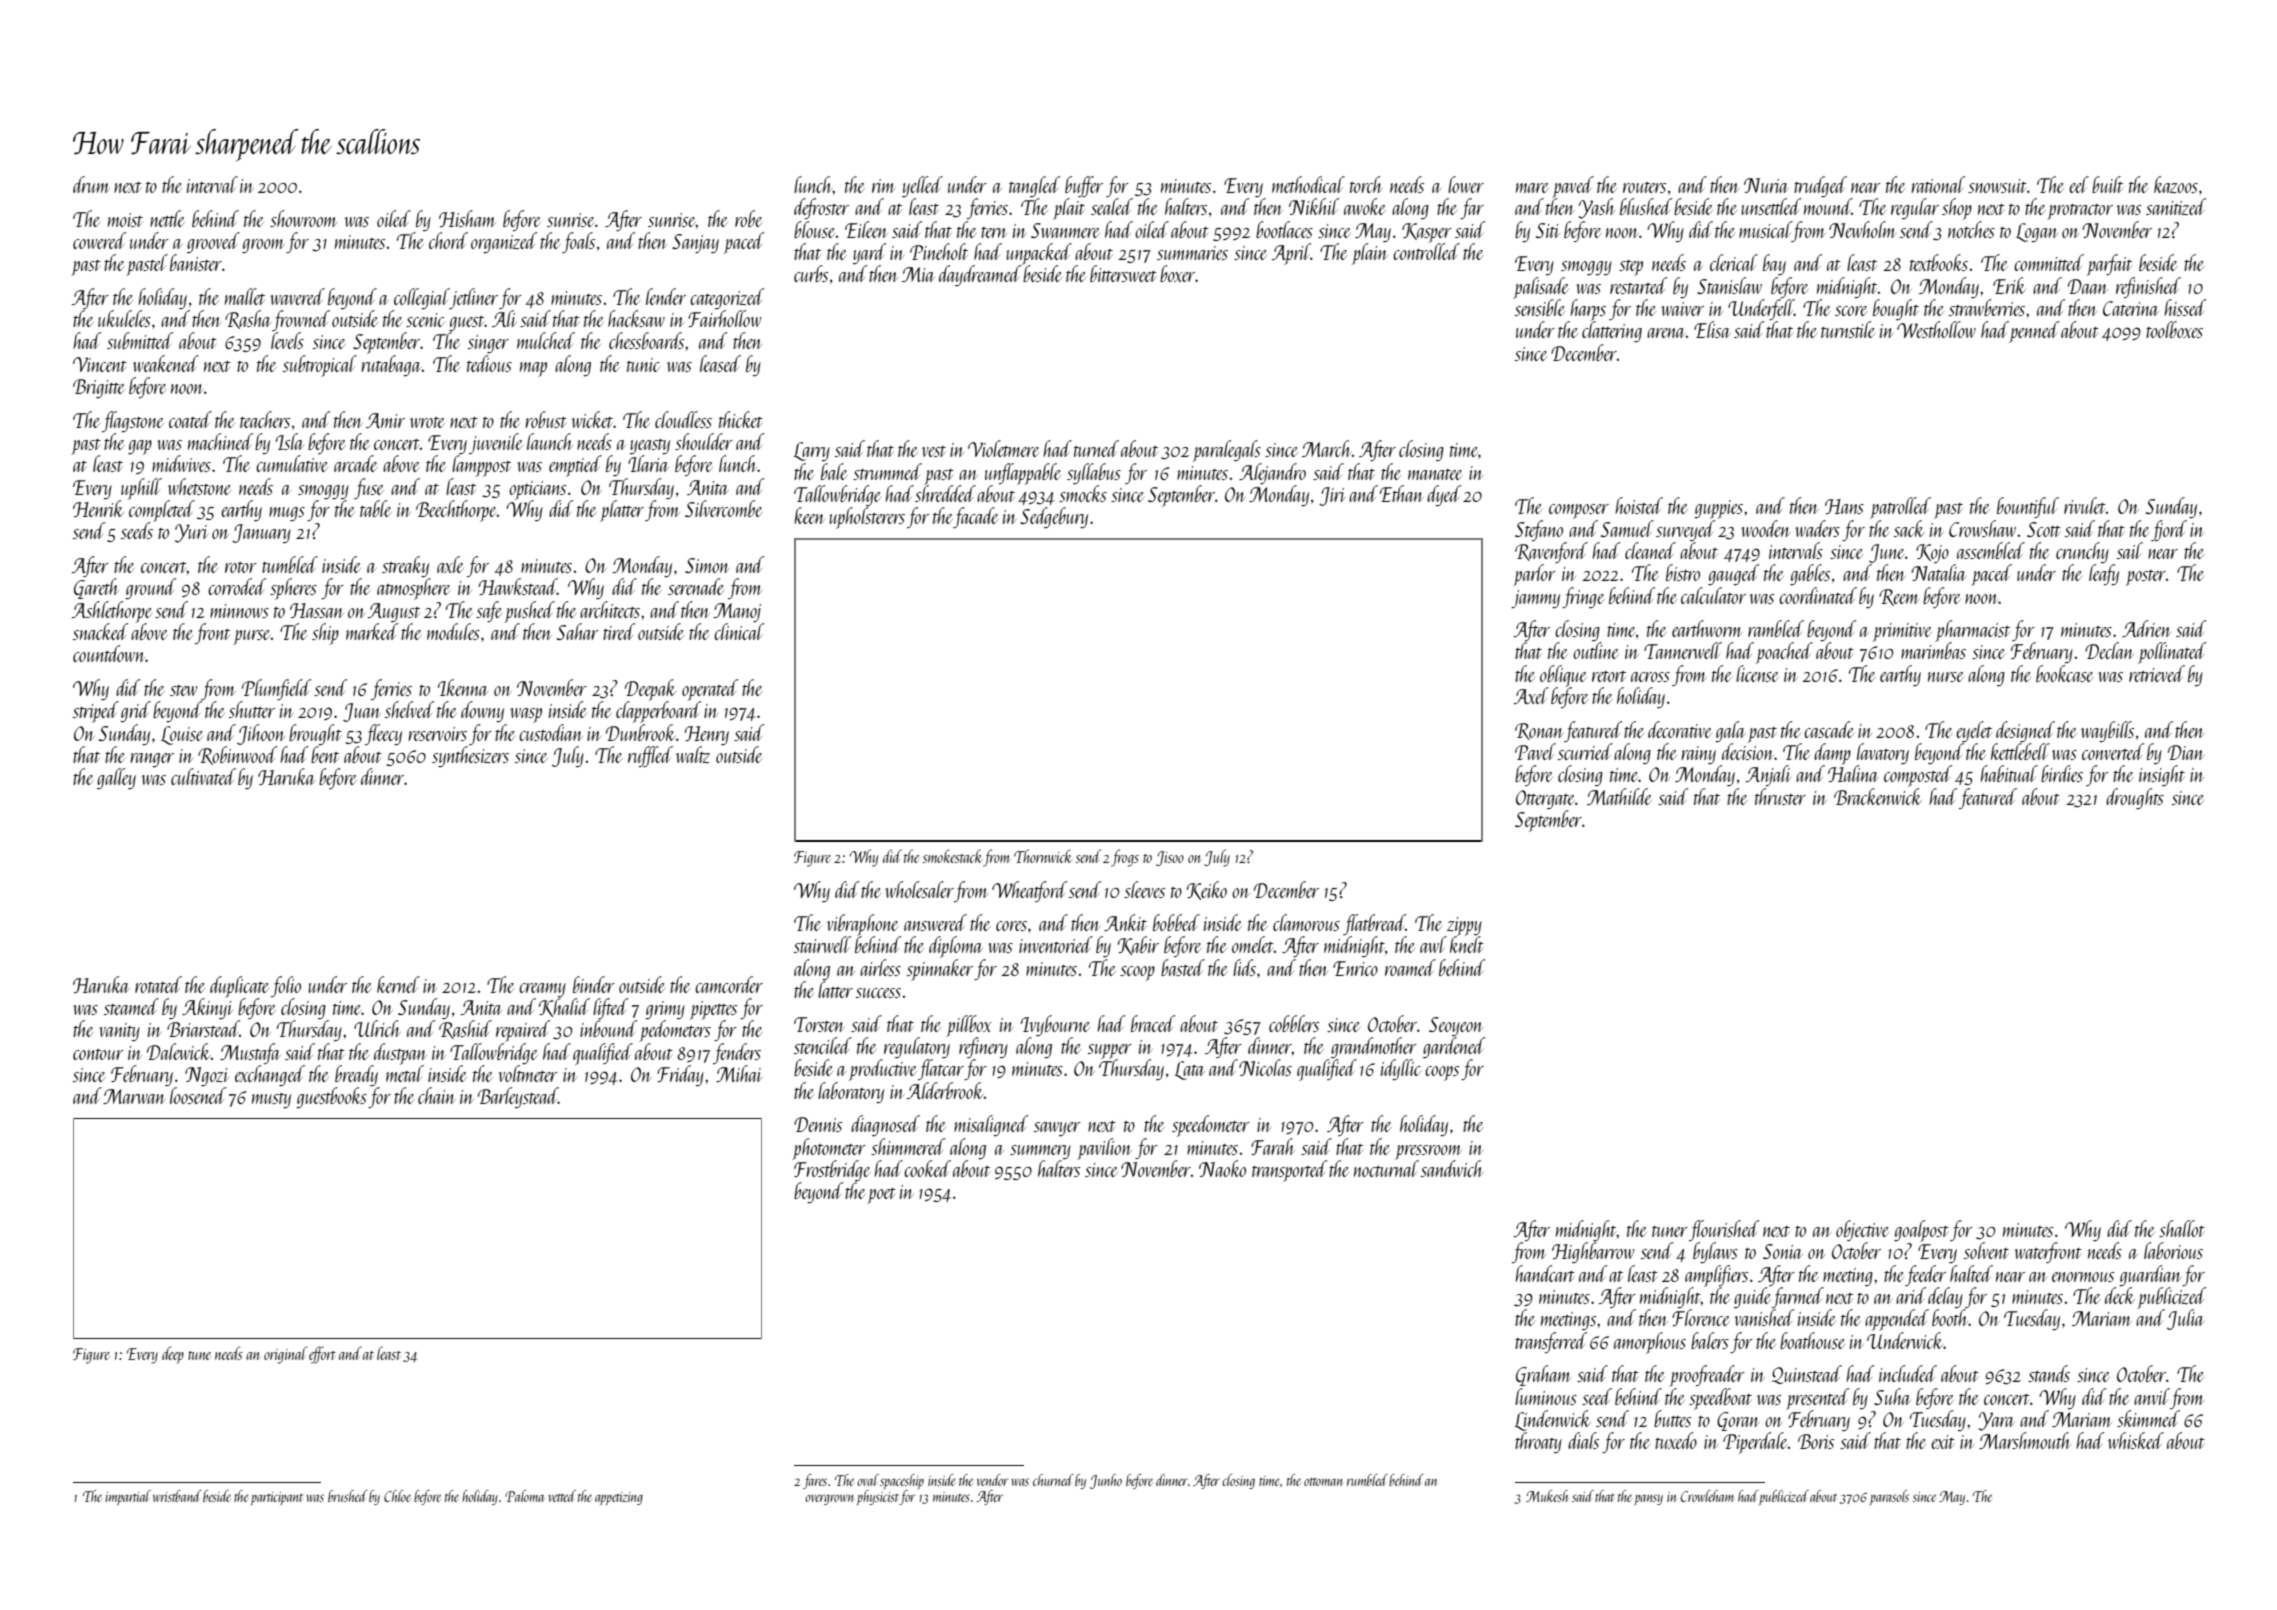 The width and height of the document is (2277, 1610). What do you see at coordinates (1467, 944) in the document?
I see `knelt` at bounding box center [1467, 944].
